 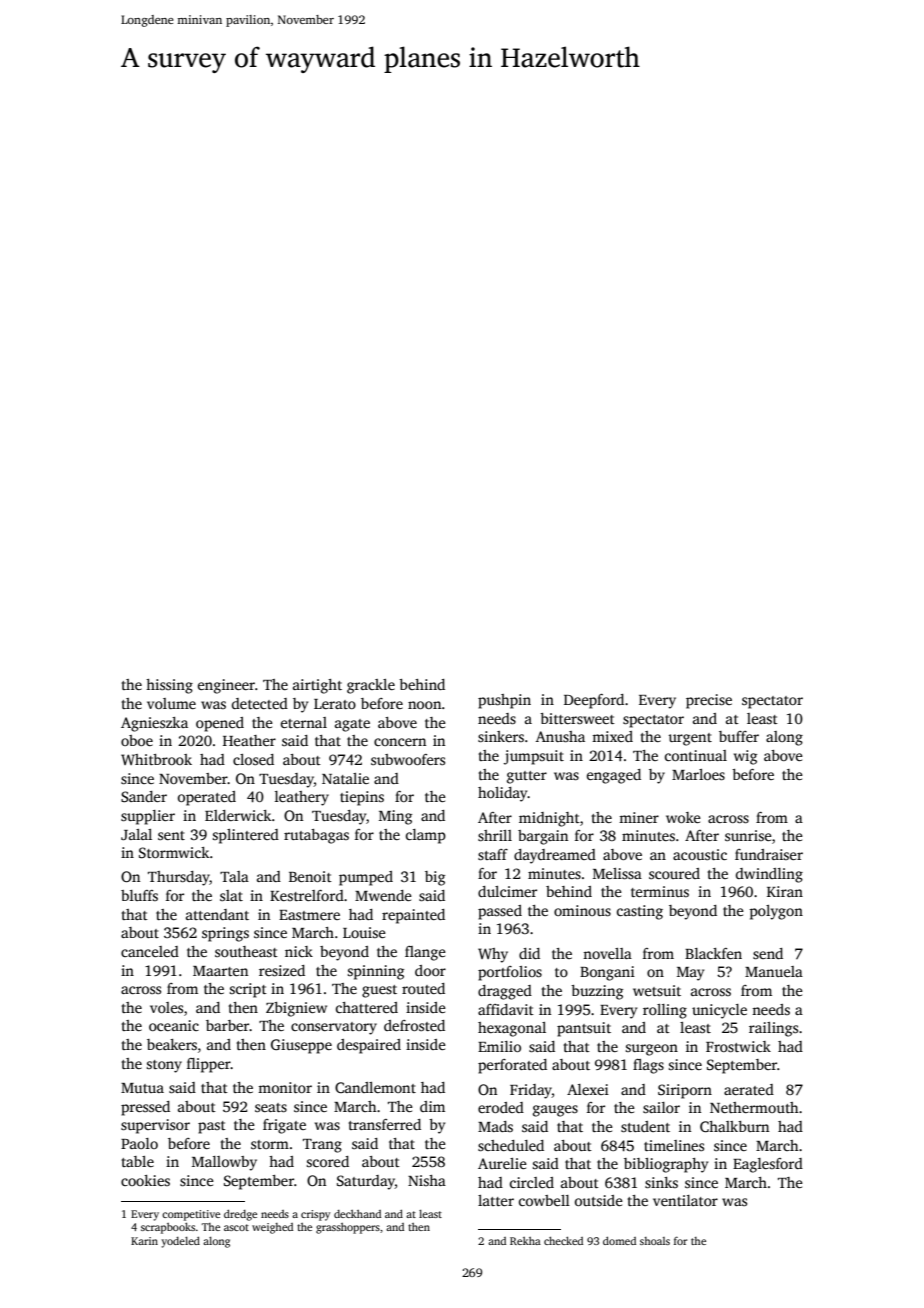 I want to click on precise, so click(x=709, y=701).
